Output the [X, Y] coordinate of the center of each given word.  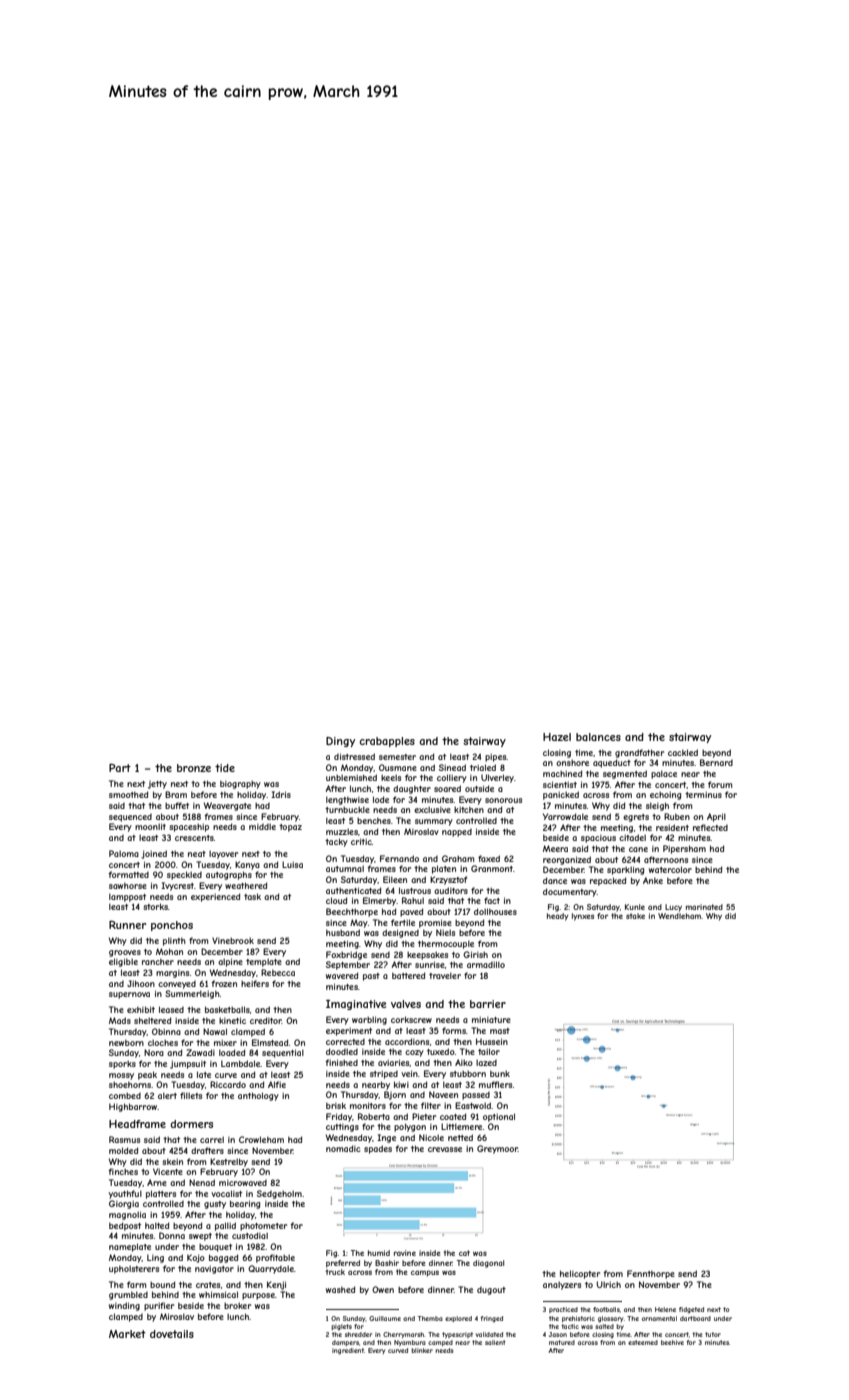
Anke [653, 880]
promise [435, 923]
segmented [625, 774]
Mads [120, 1020]
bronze [194, 768]
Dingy [340, 742]
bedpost [125, 1226]
